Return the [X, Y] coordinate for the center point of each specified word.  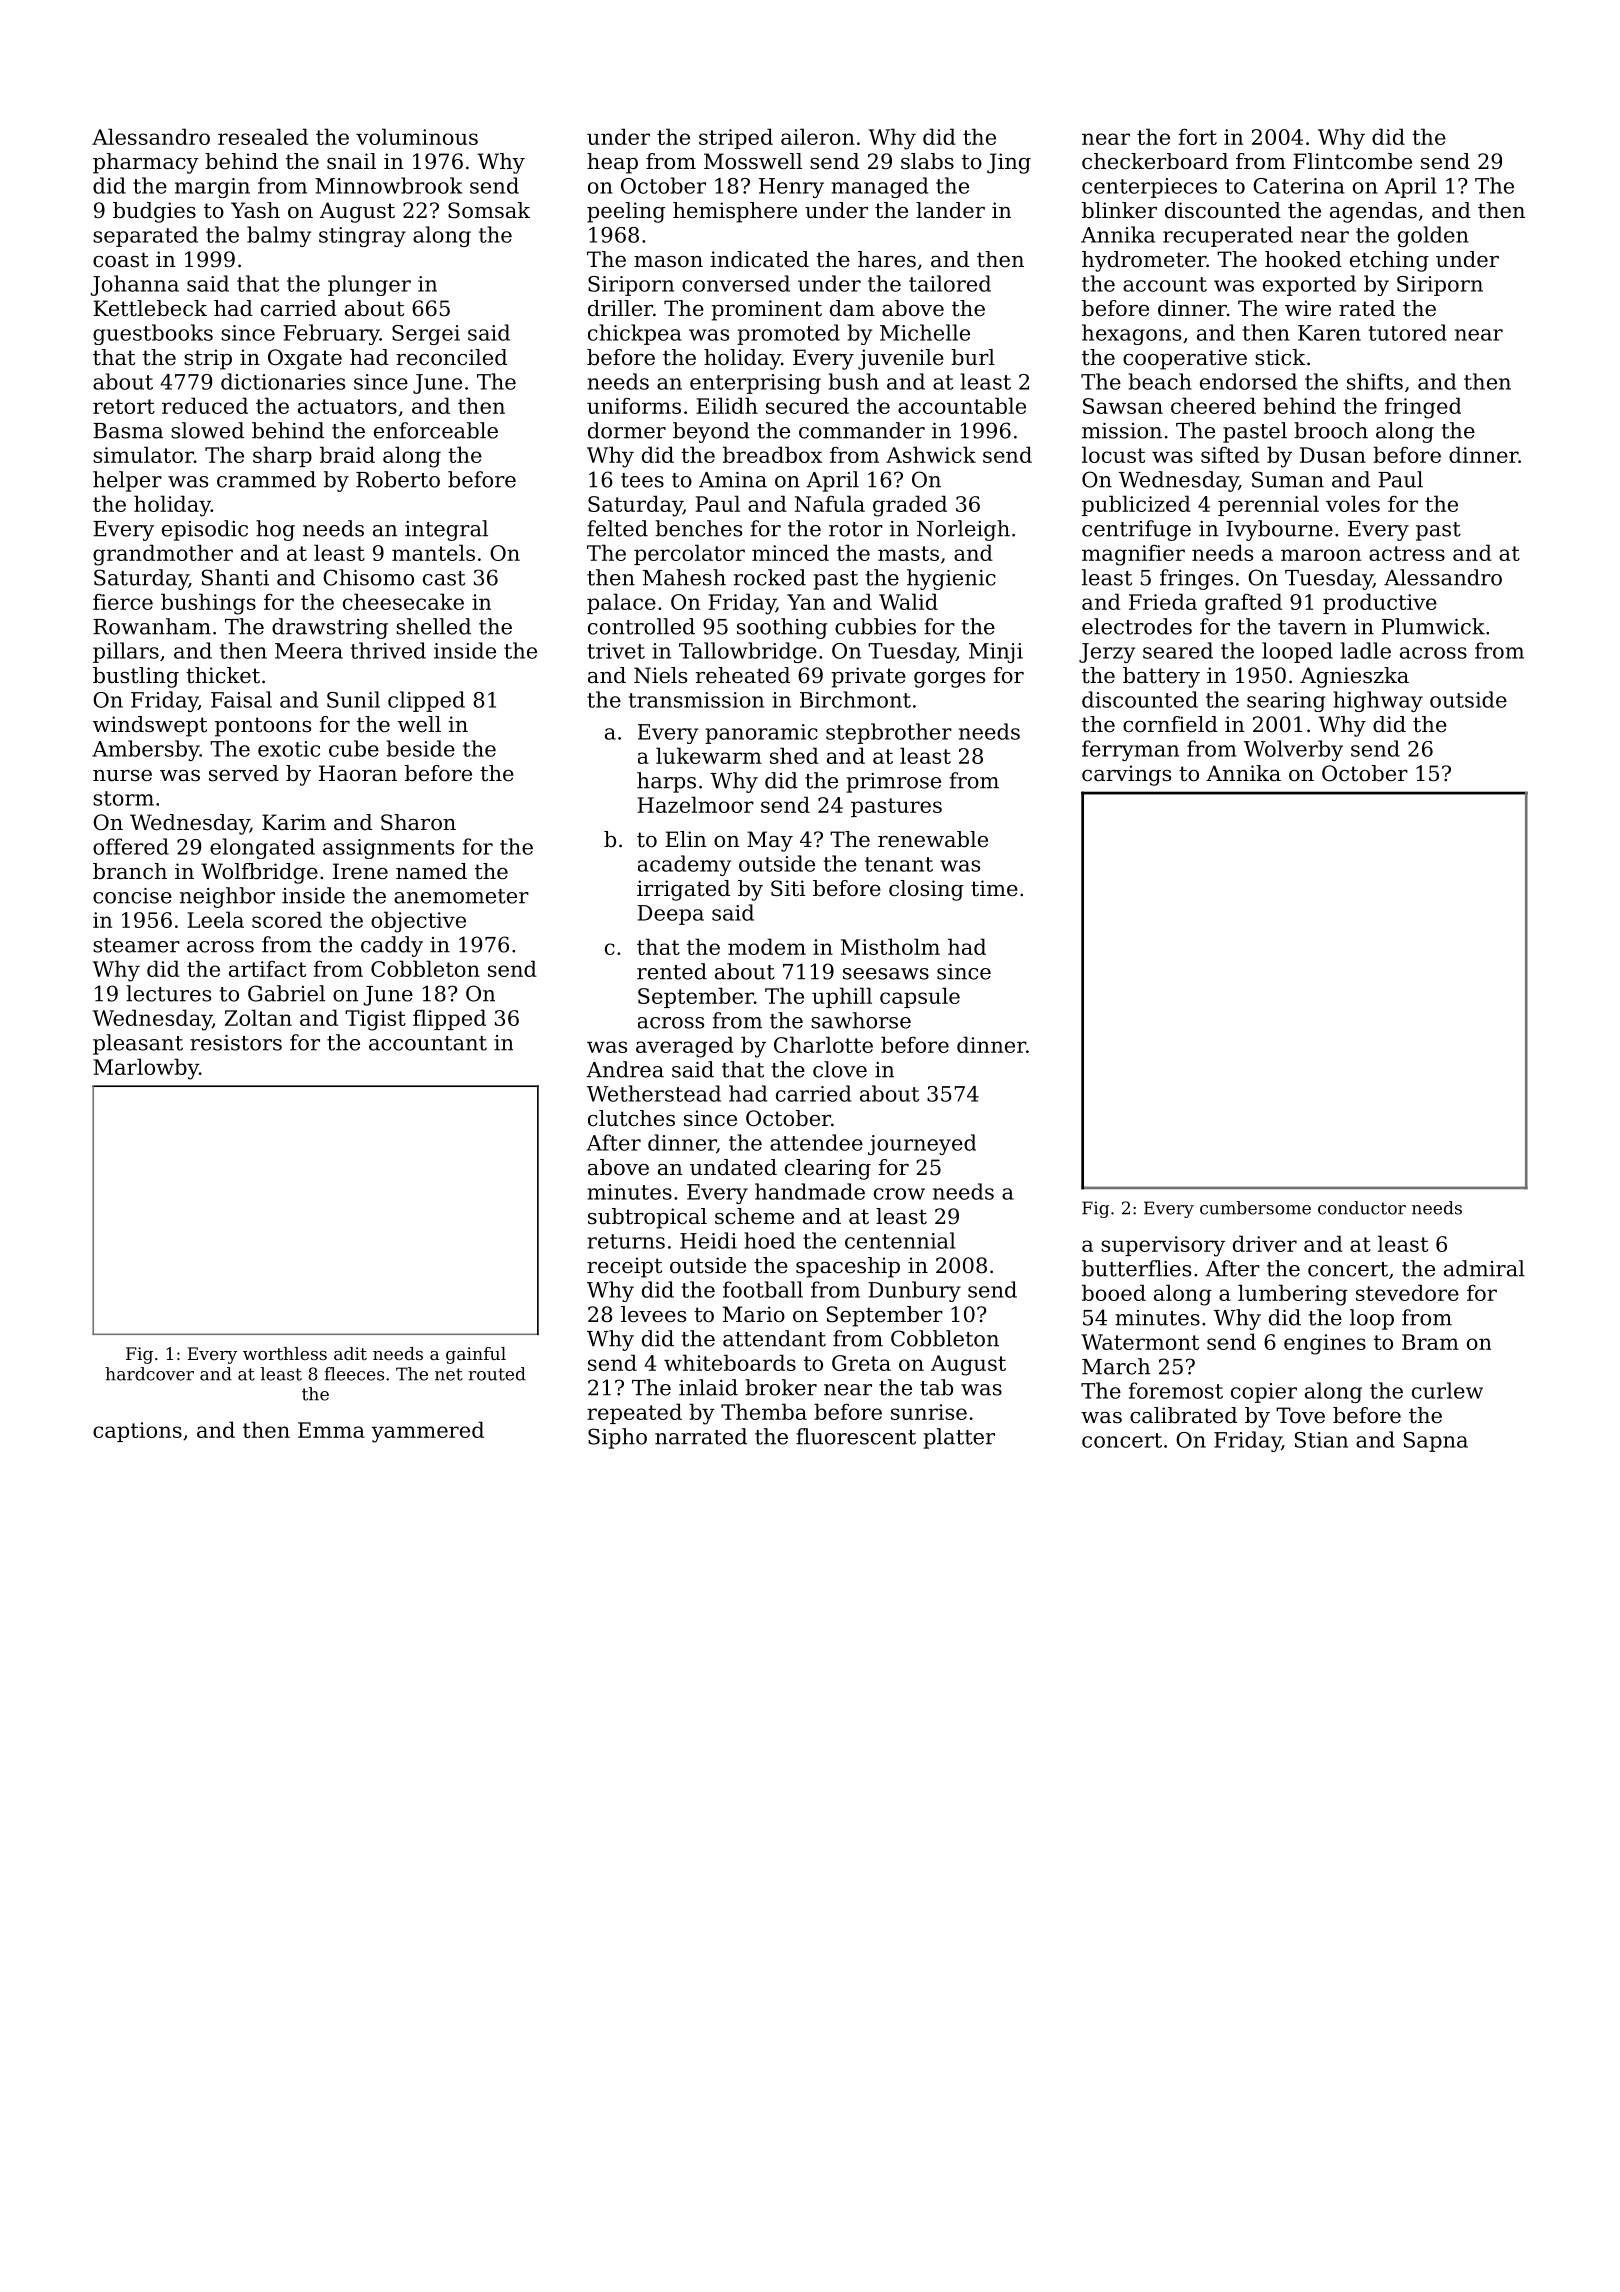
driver [1265, 1243]
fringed [1423, 408]
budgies [154, 212]
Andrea [625, 1069]
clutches [631, 1118]
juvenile [901, 359]
